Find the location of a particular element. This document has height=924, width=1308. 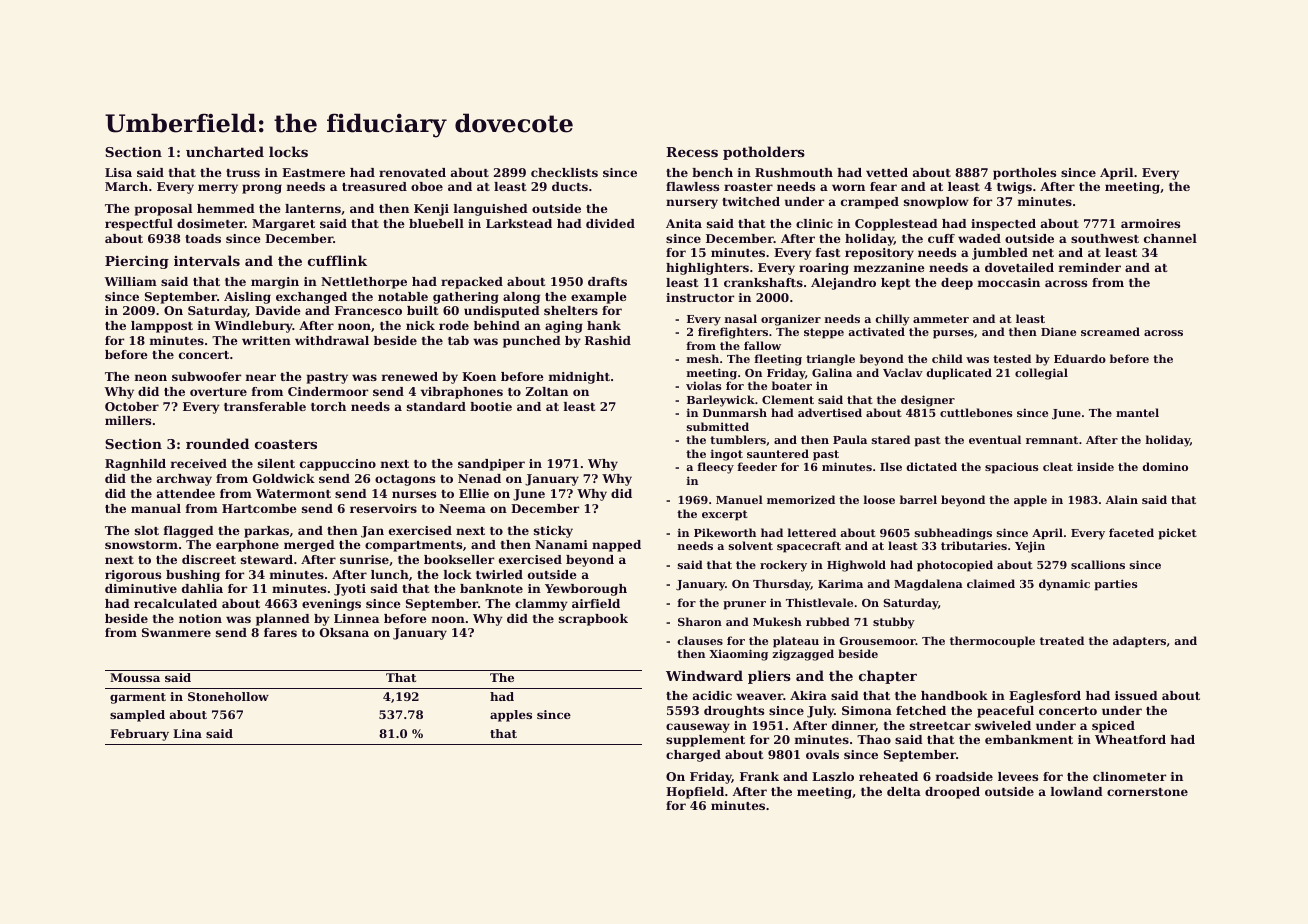

clammy is located at coordinates (541, 605).
